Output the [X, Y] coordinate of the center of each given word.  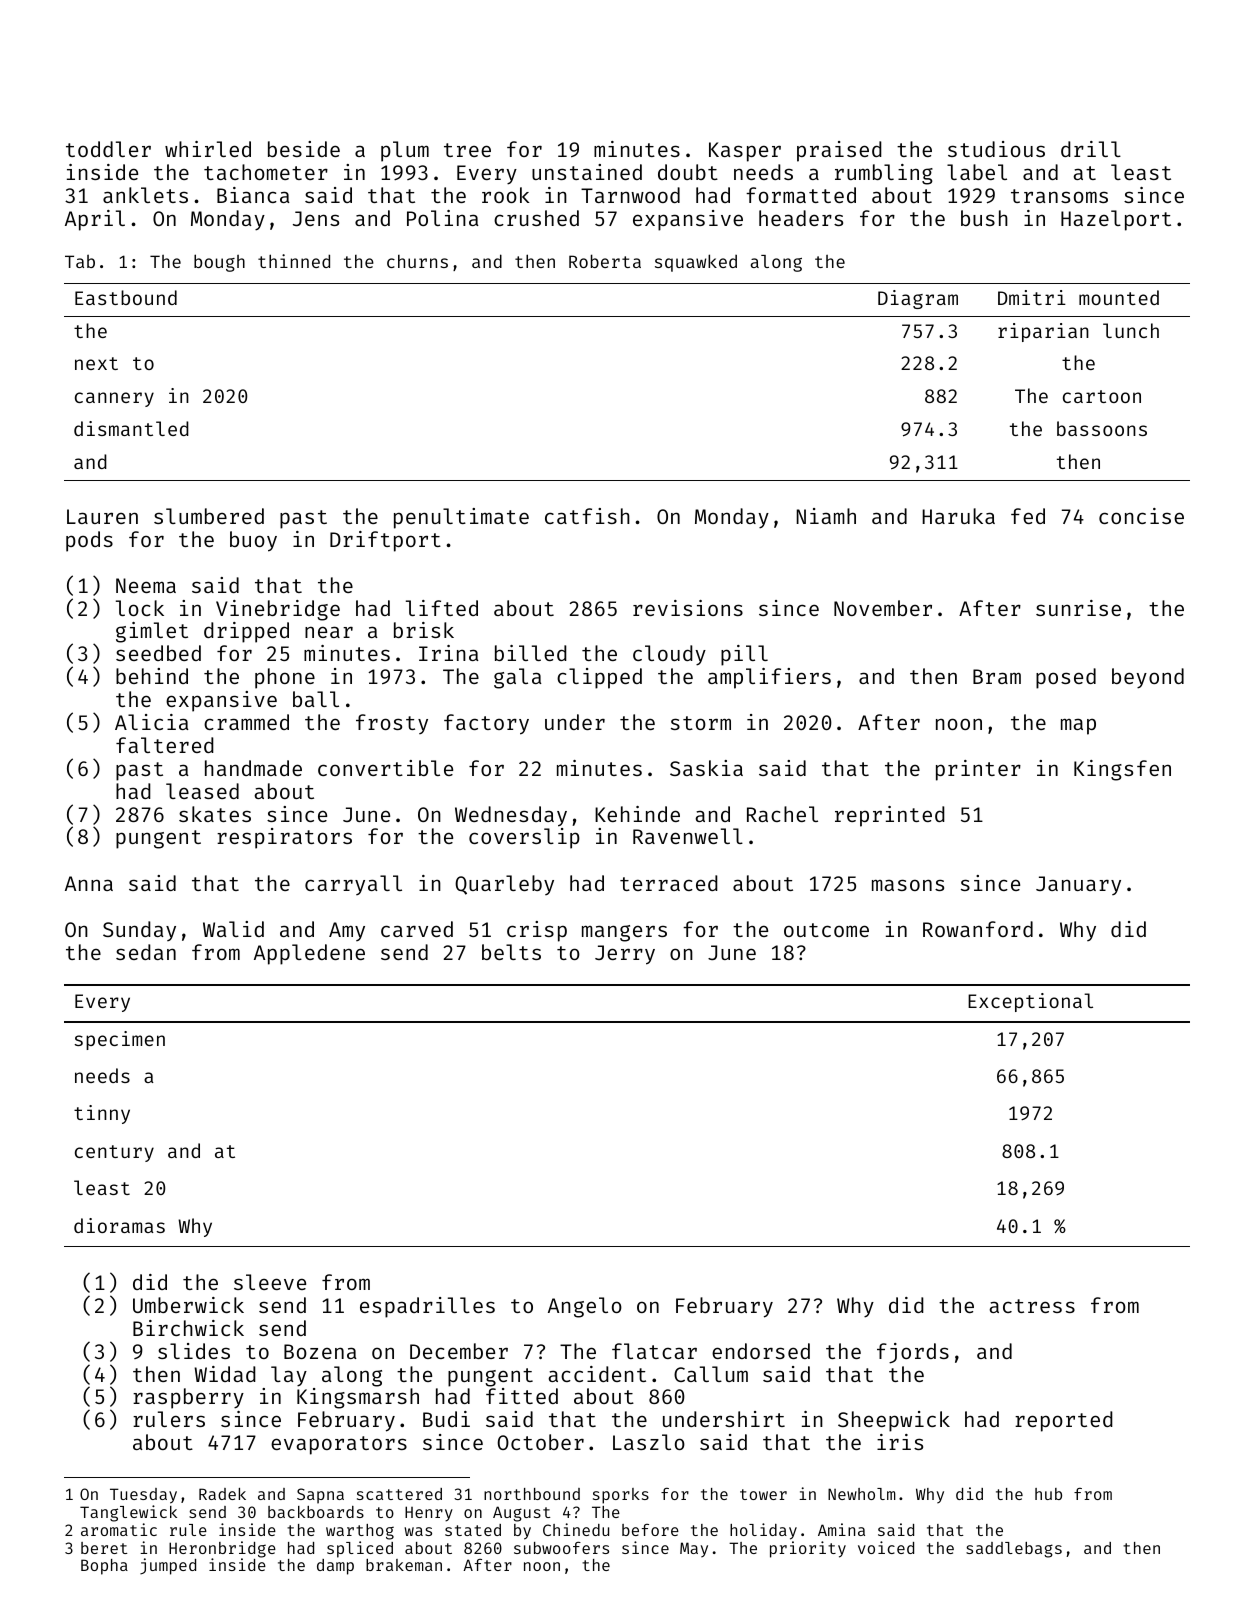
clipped [599, 678]
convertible [385, 768]
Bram [997, 676]
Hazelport [1116, 220]
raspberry [188, 1398]
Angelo [585, 1307]
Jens [316, 218]
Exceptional [1030, 1002]
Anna [89, 883]
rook [506, 195]
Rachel [782, 814]
